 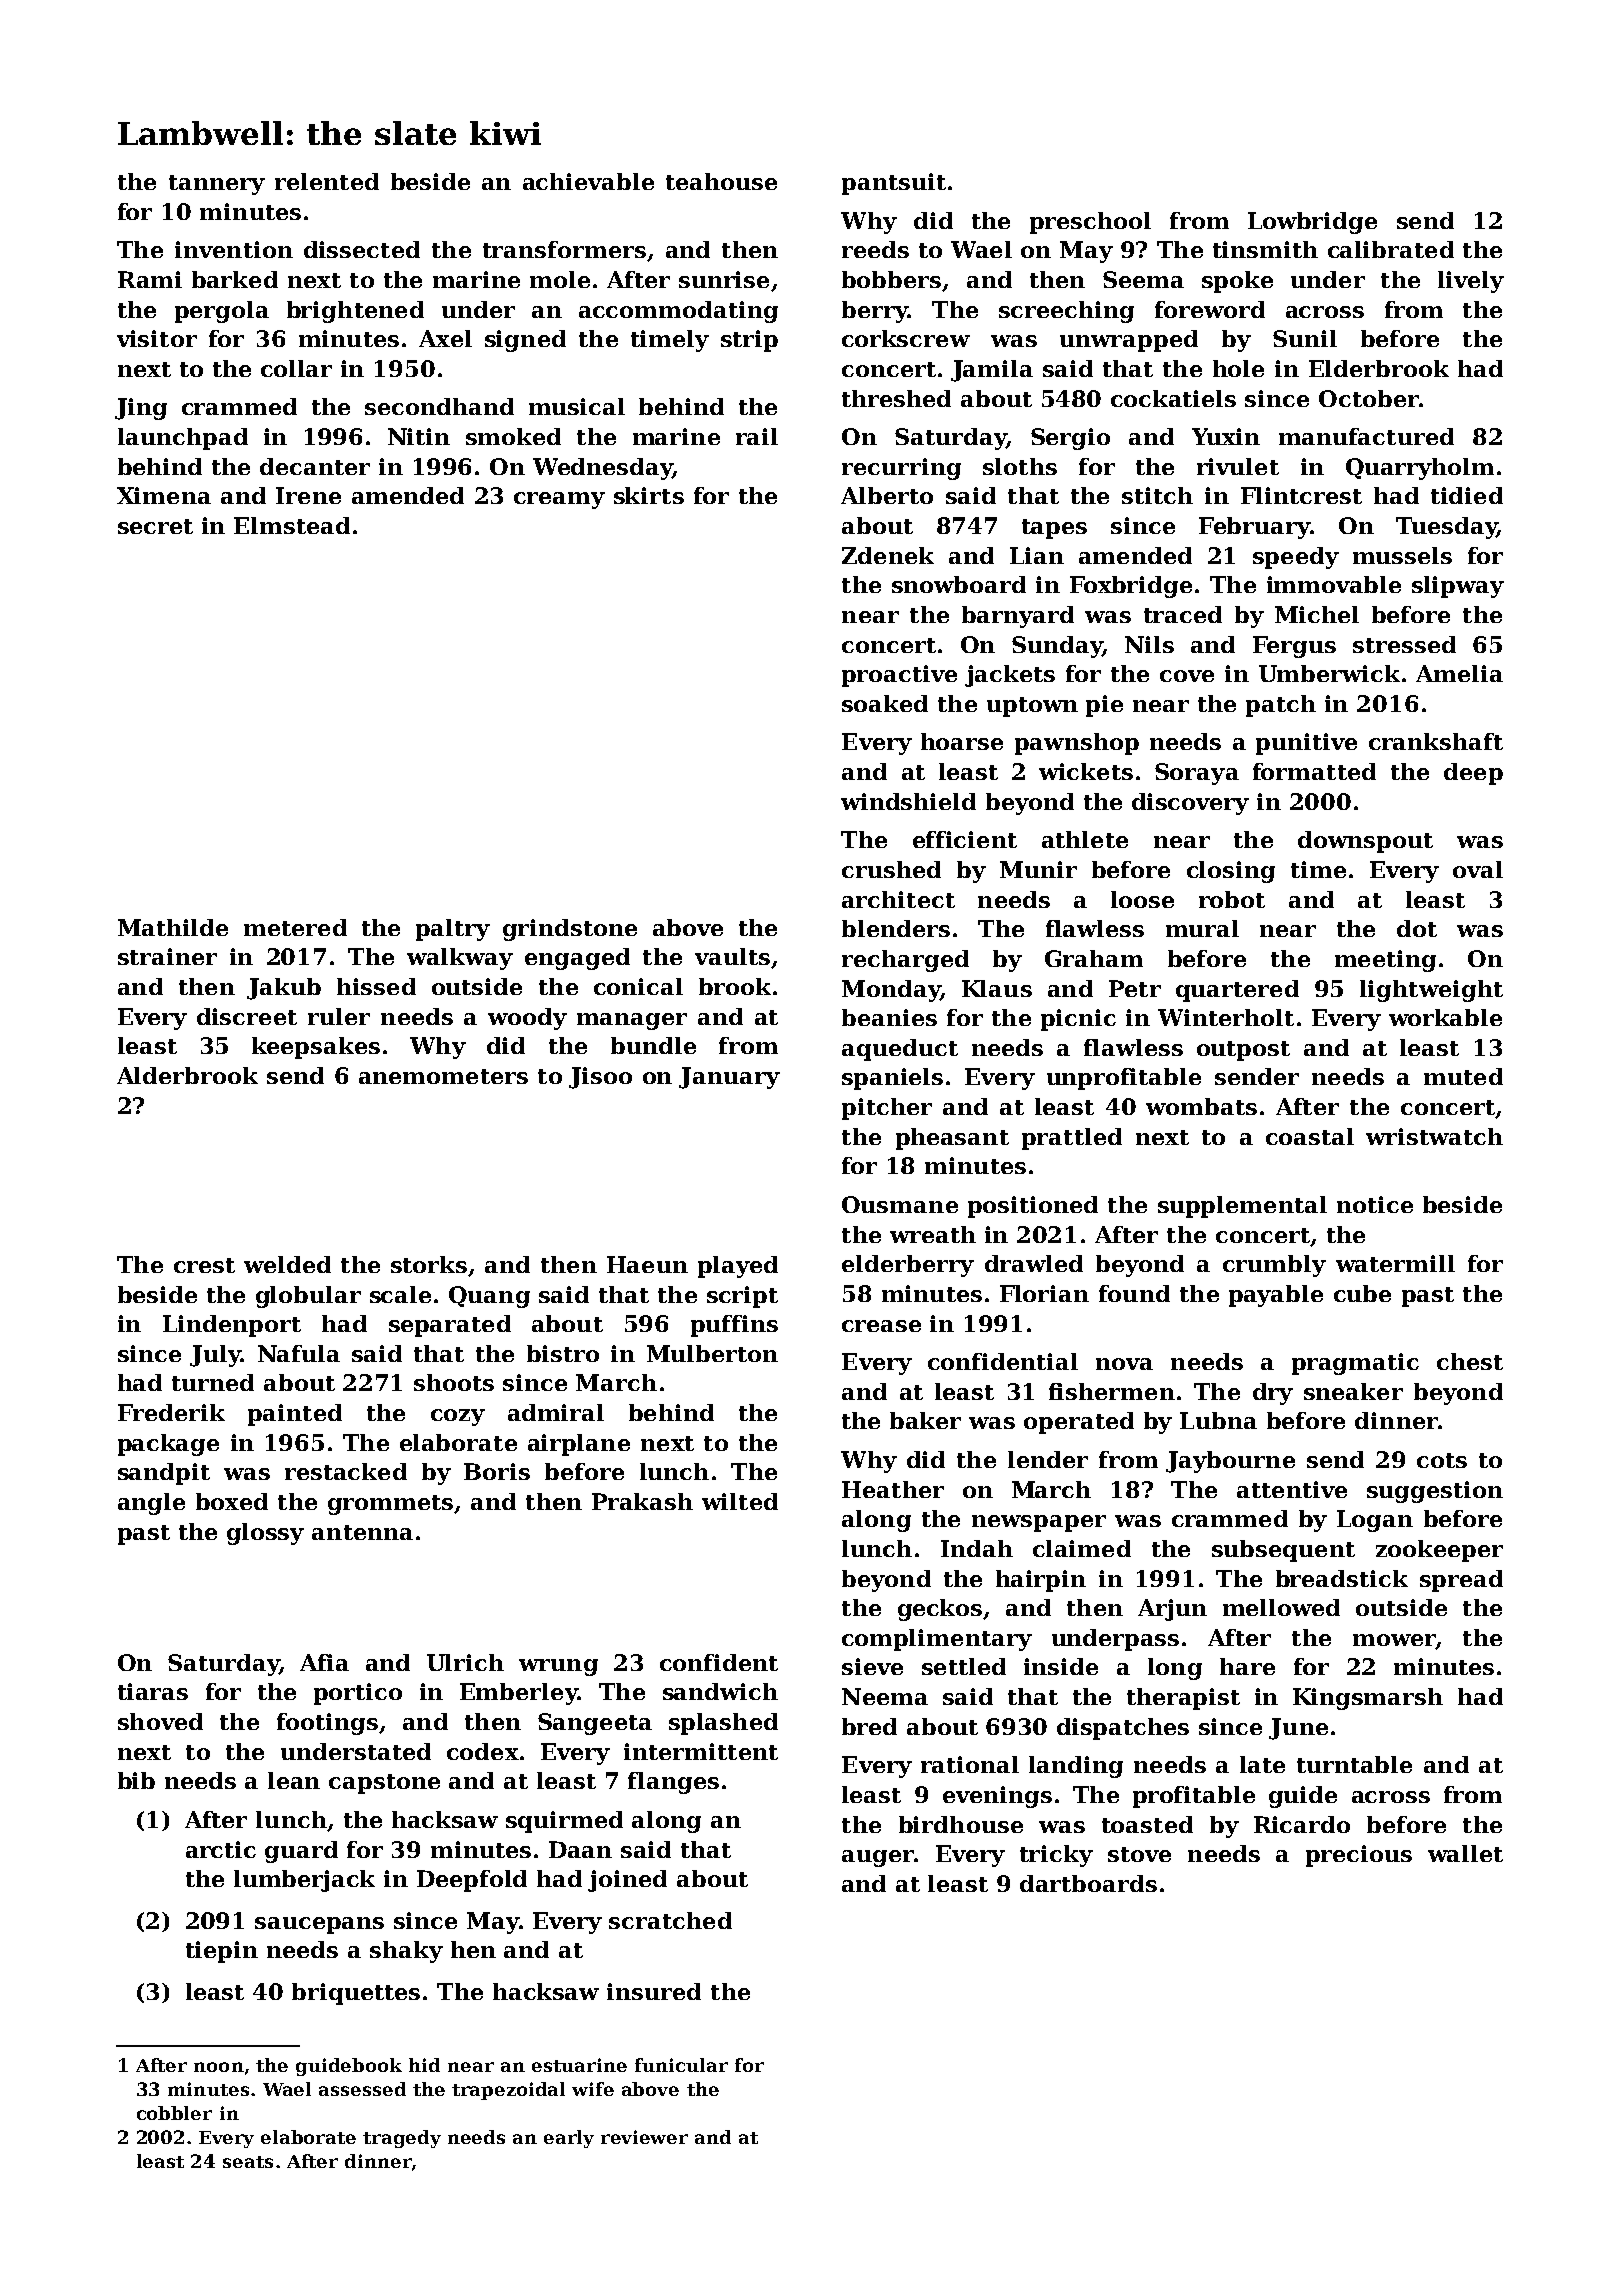 I want to click on Elmstead, so click(x=292, y=525).
